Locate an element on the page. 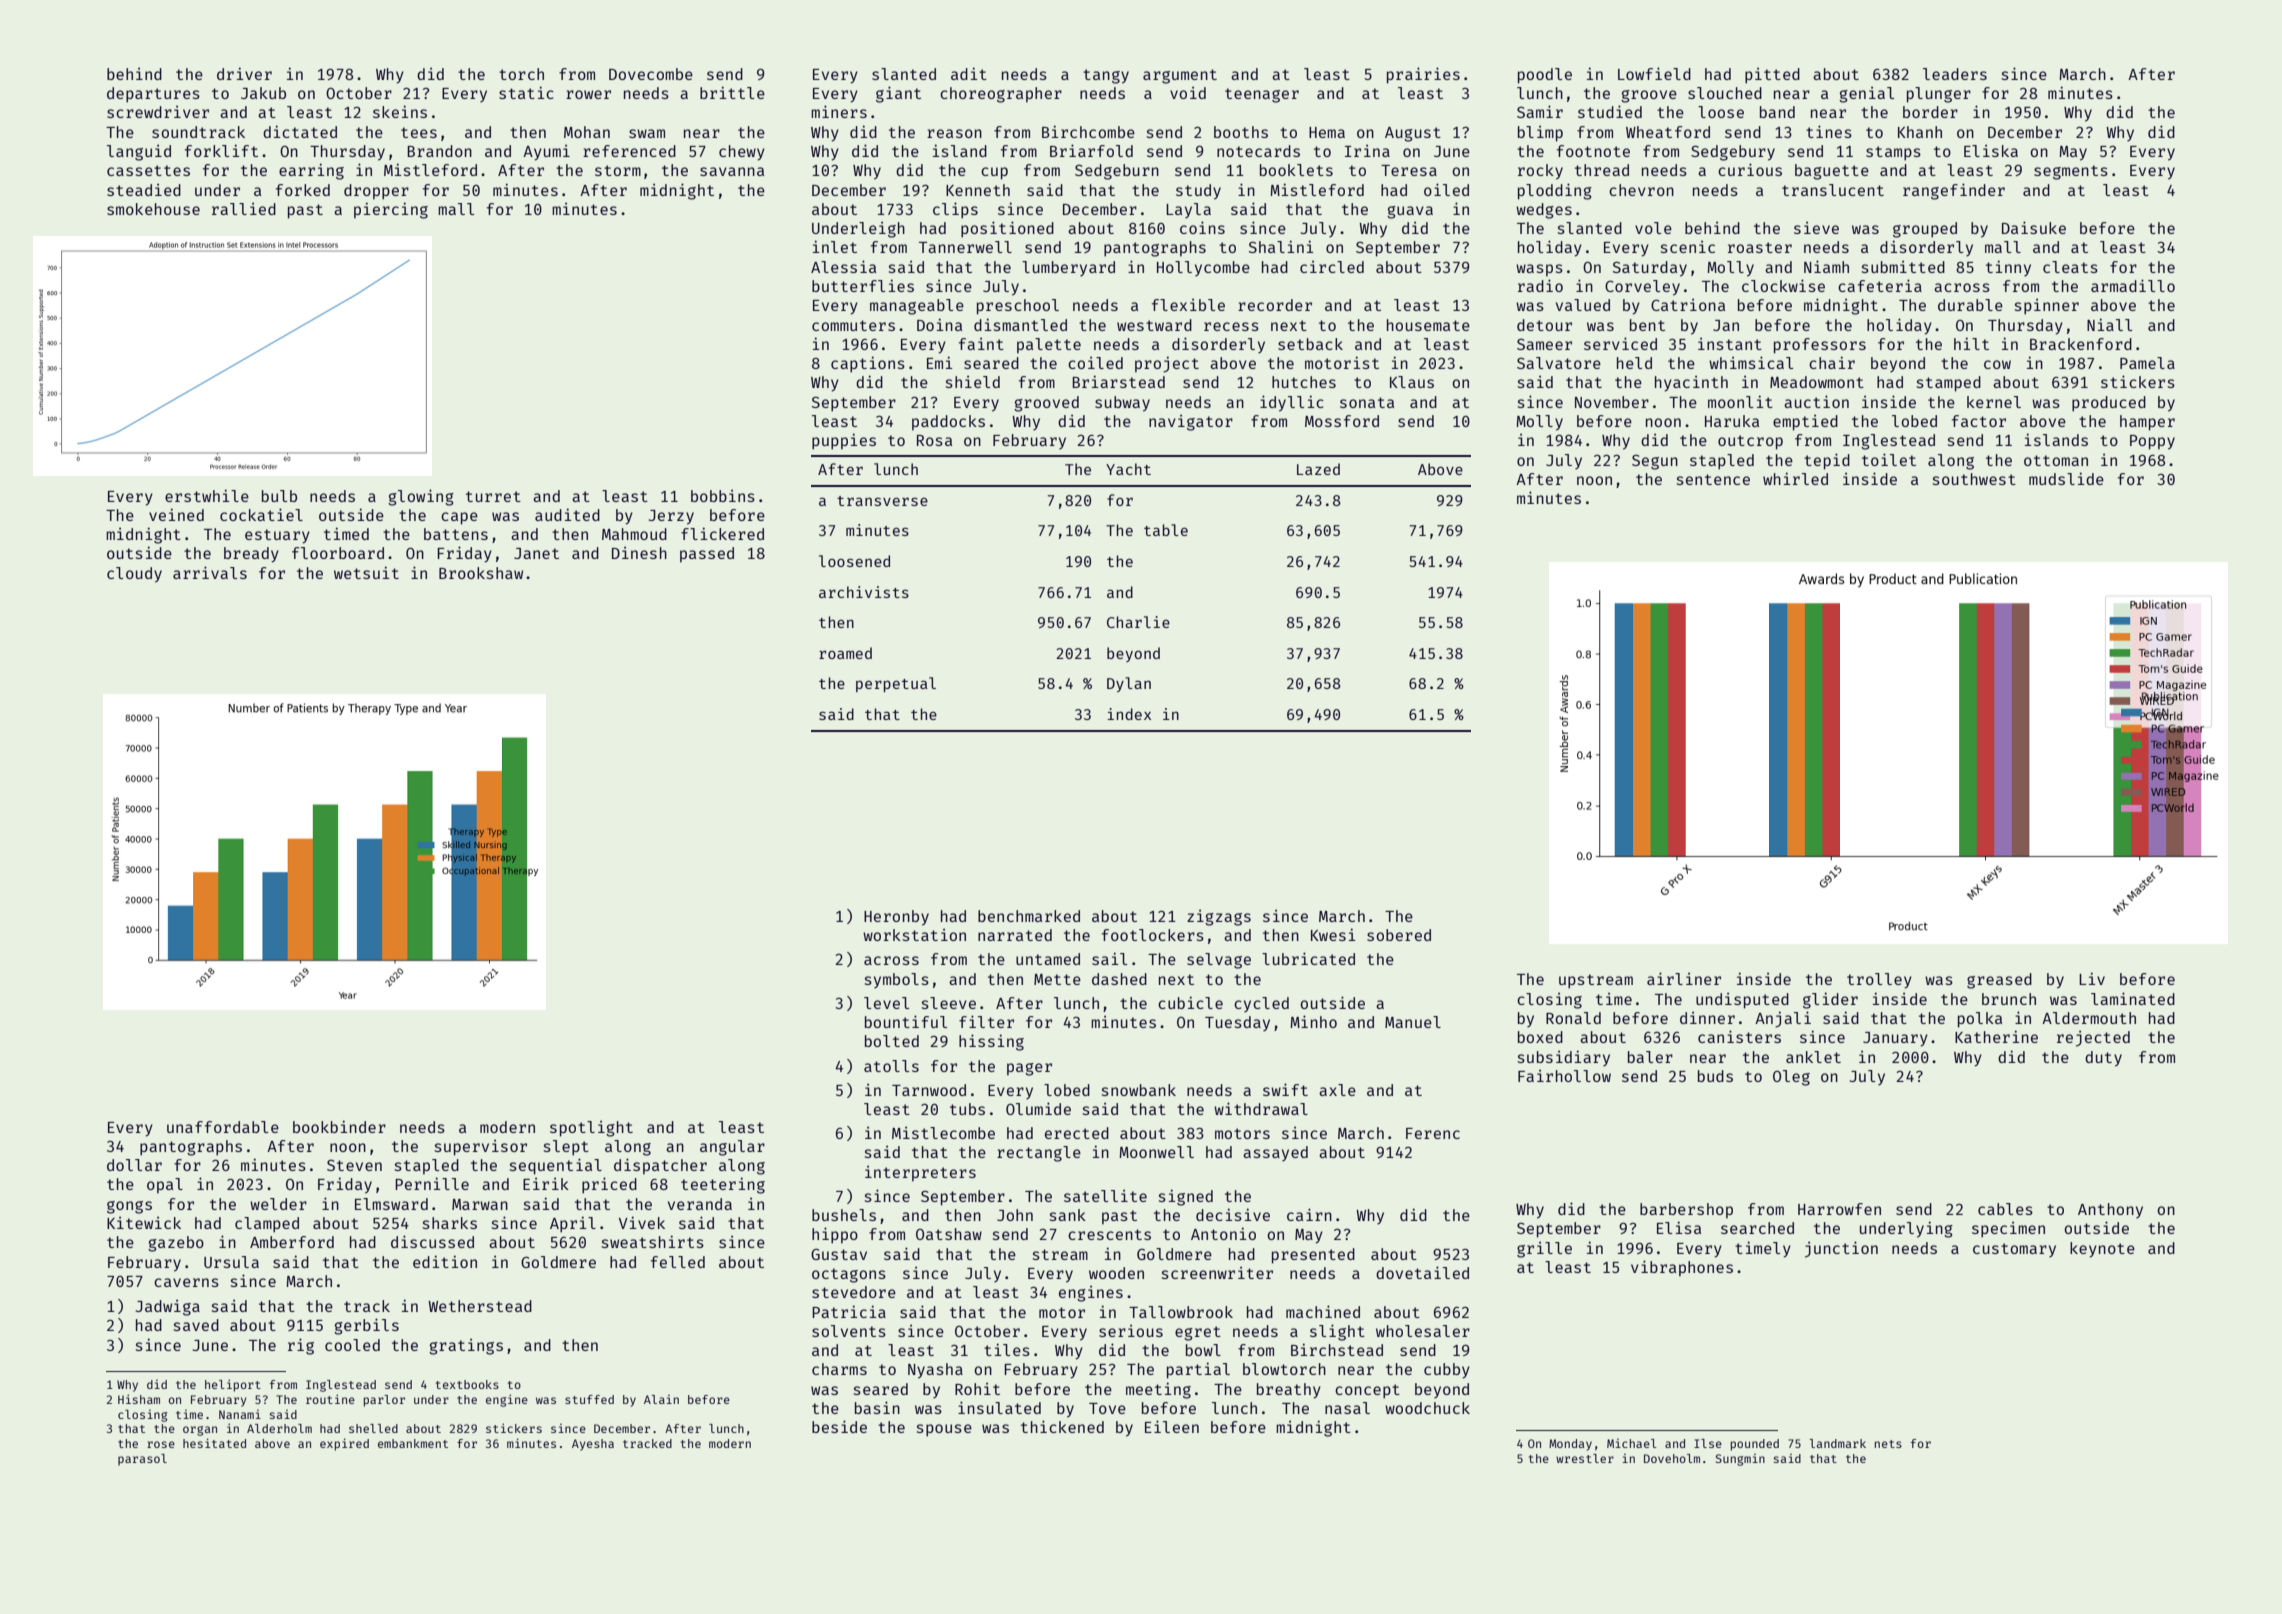 The image size is (2282, 1614). hyacinth is located at coordinates (1691, 384).
